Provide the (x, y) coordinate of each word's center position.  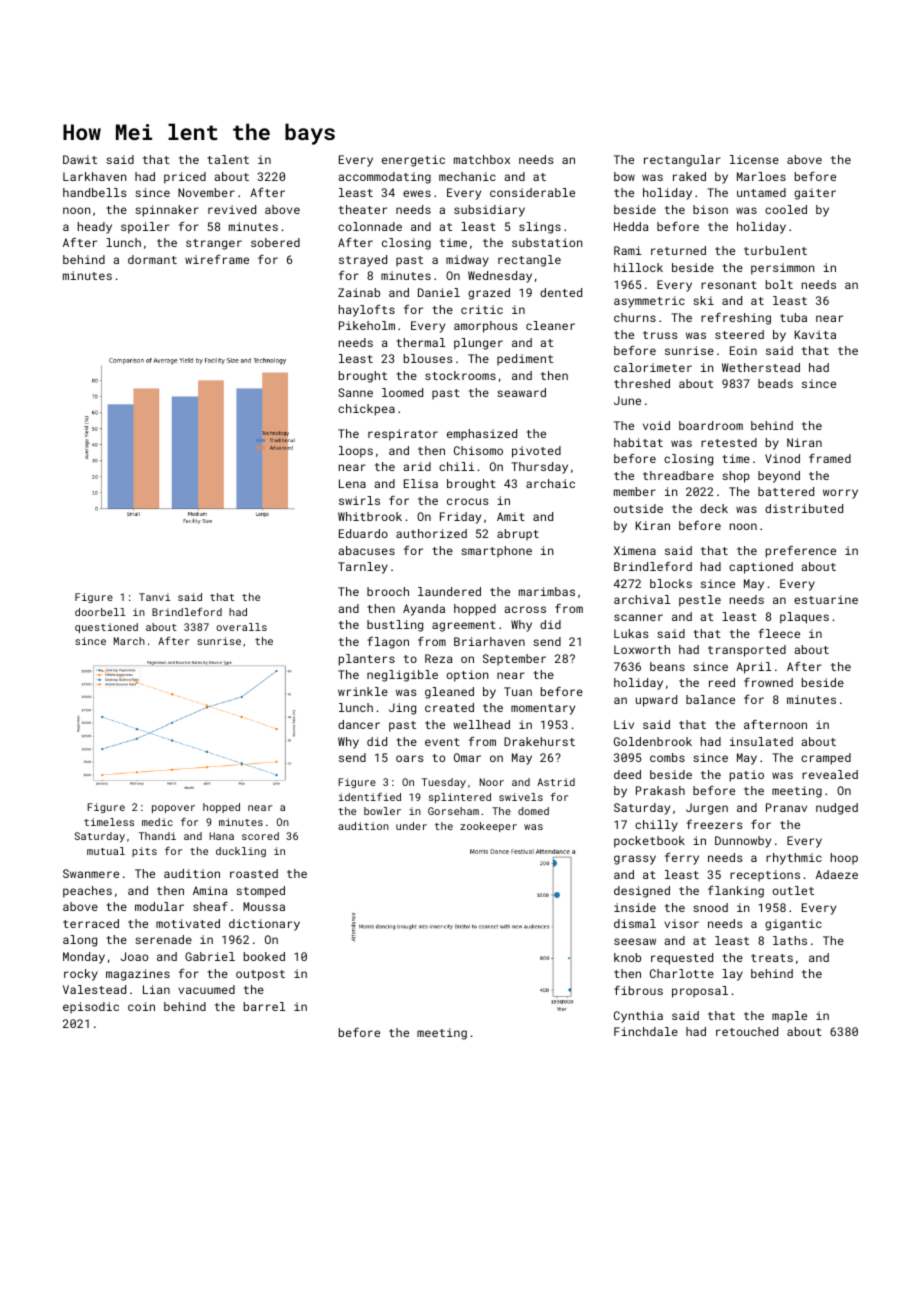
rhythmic (794, 859)
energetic (413, 161)
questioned (106, 628)
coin (141, 1006)
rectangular (682, 161)
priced (185, 178)
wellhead (481, 724)
